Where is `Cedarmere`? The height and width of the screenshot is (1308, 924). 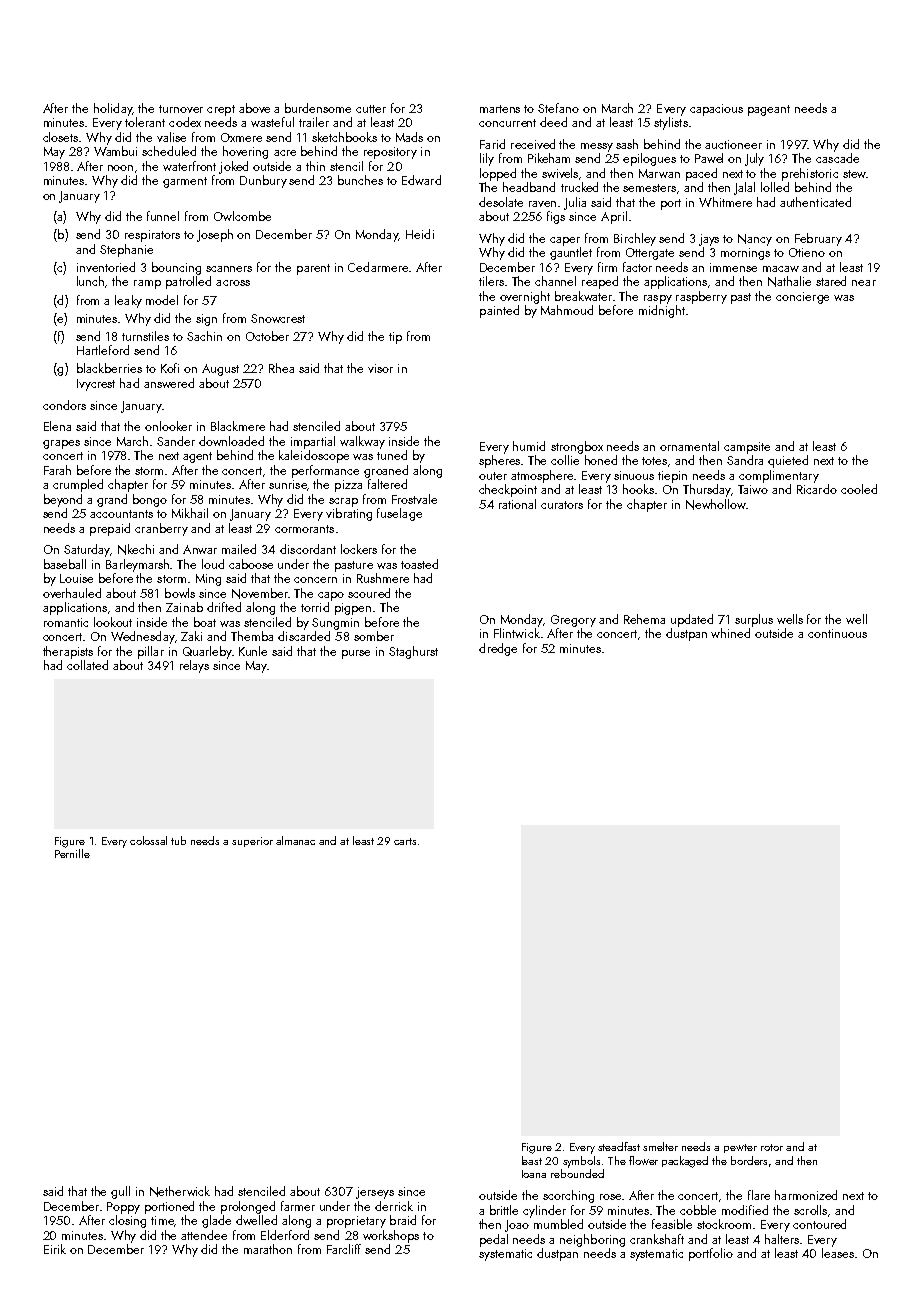 Cedarmere is located at coordinates (378, 267).
